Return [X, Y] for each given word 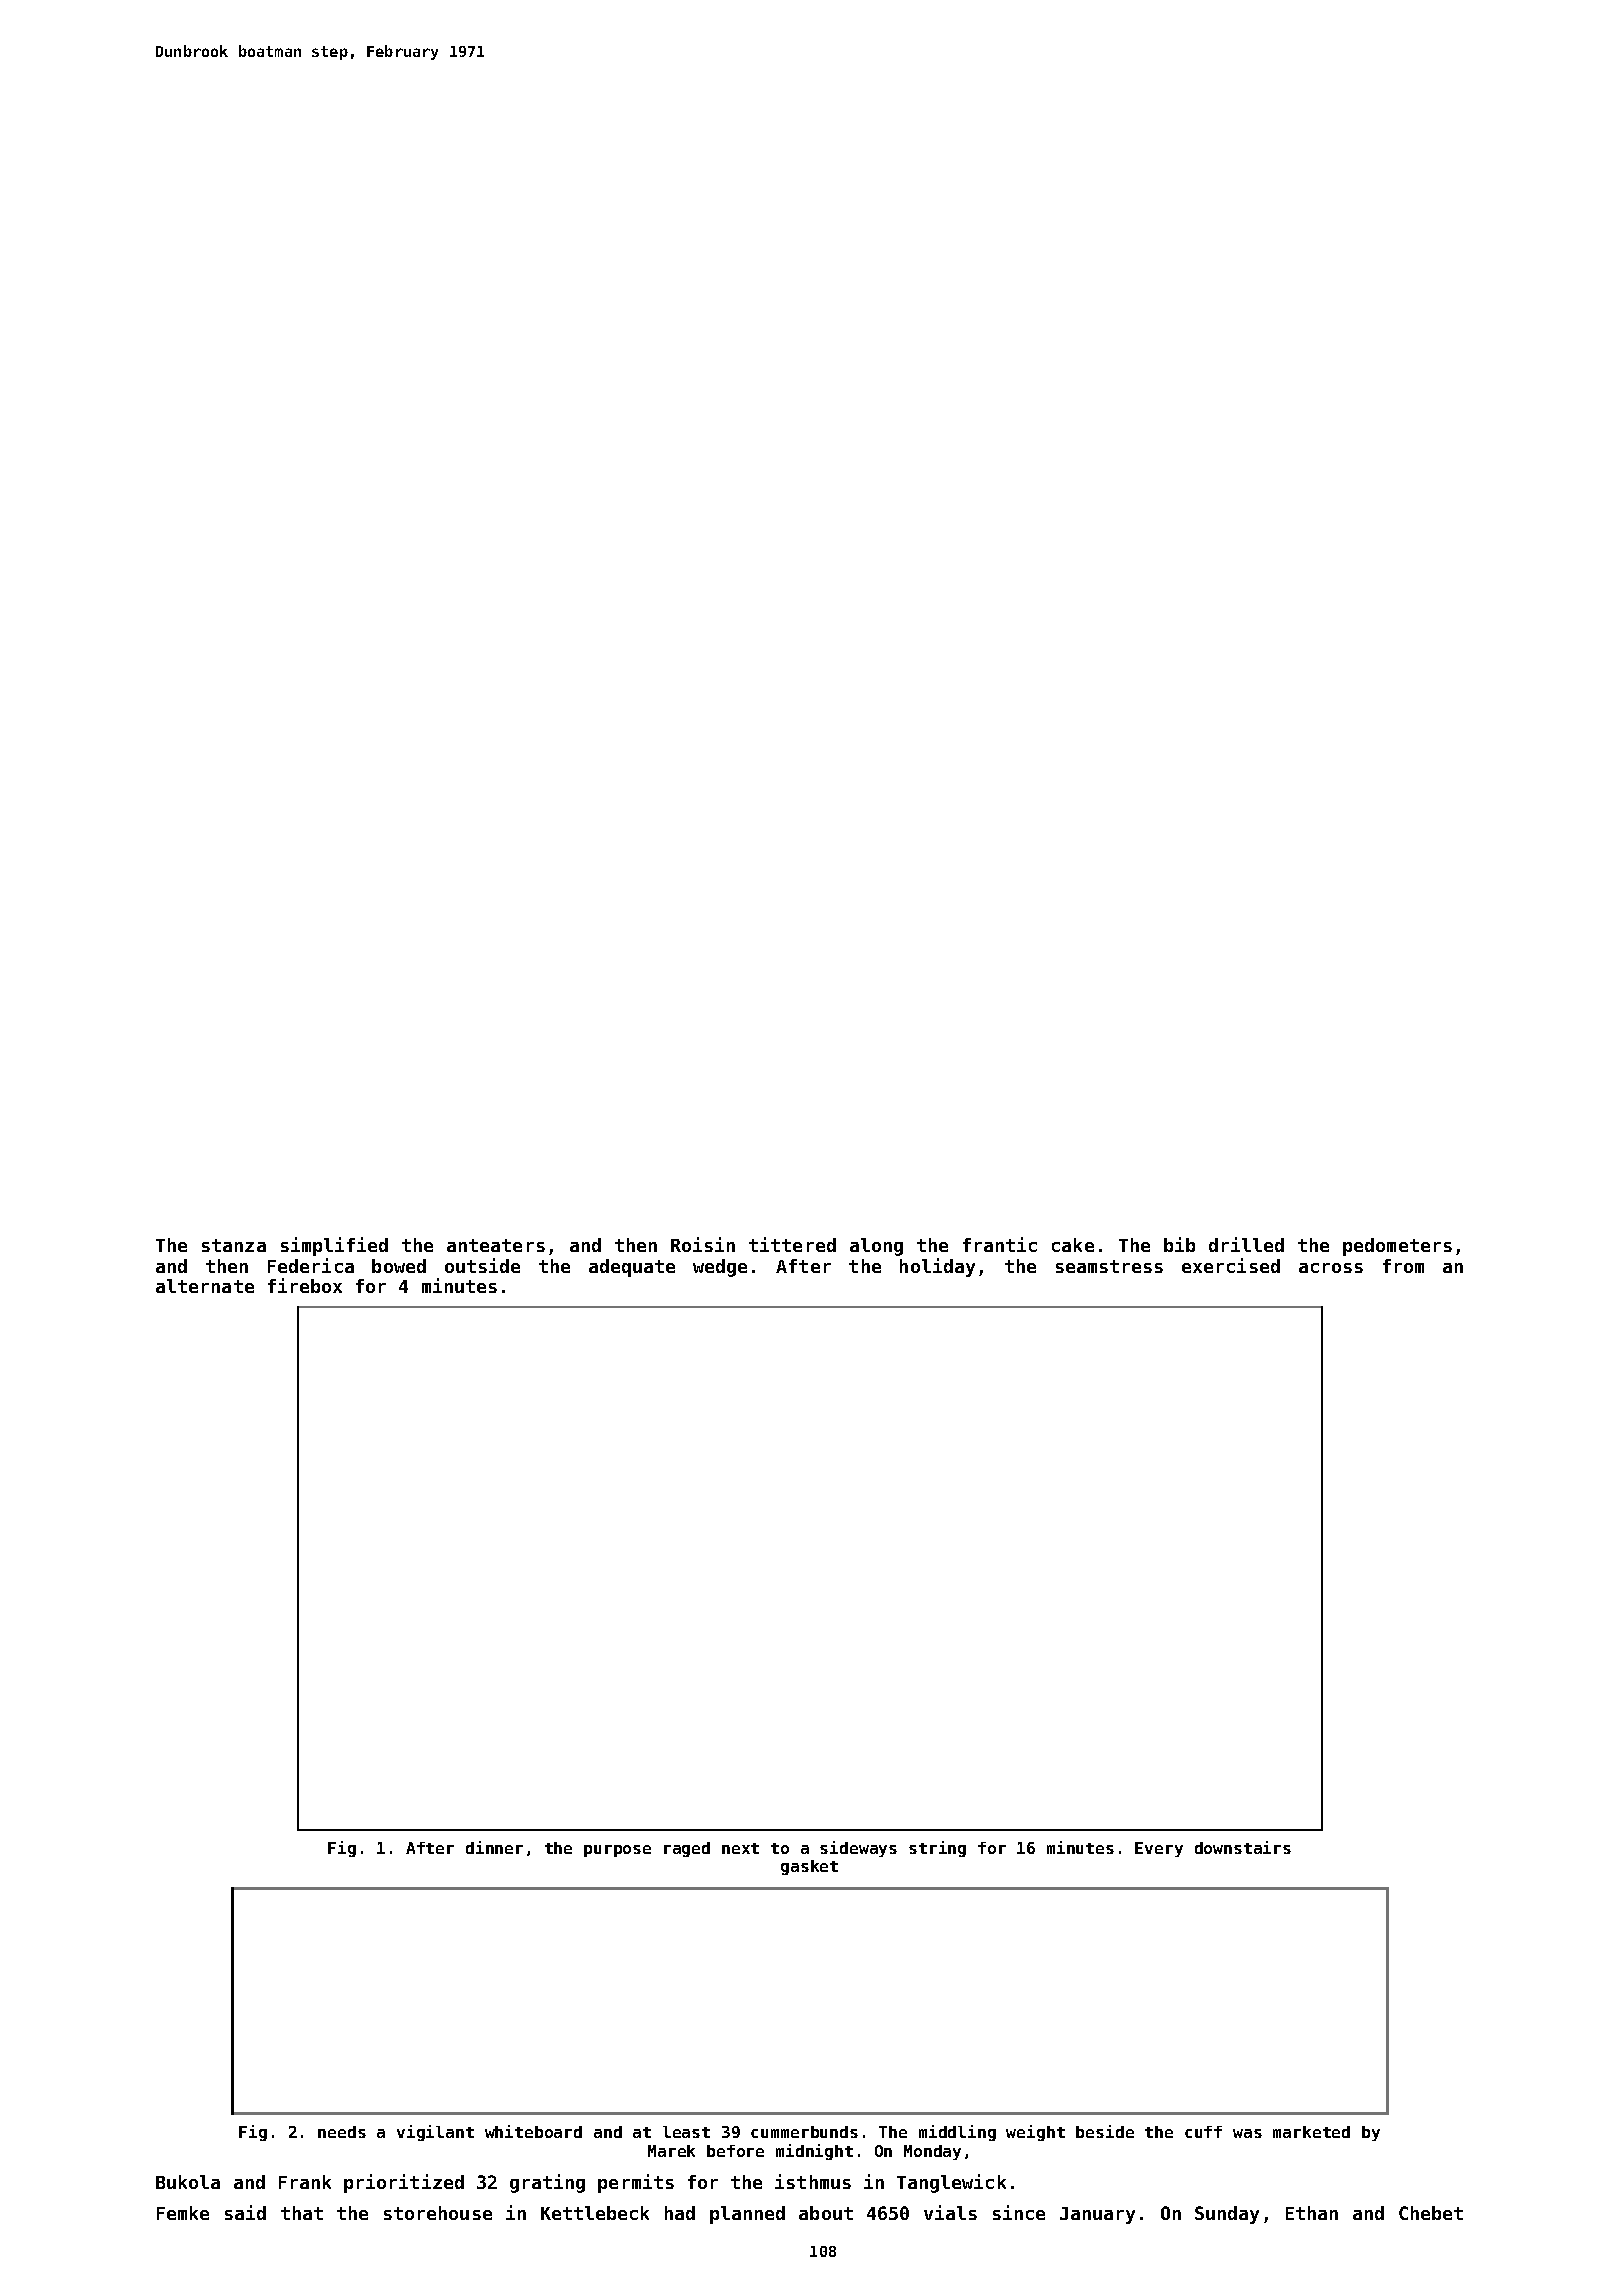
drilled [1246, 1244]
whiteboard [533, 2131]
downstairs [1243, 1847]
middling [957, 2133]
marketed [1311, 2132]
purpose [617, 1851]
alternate [205, 1286]
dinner [494, 1847]
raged [687, 1849]
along [876, 1247]
